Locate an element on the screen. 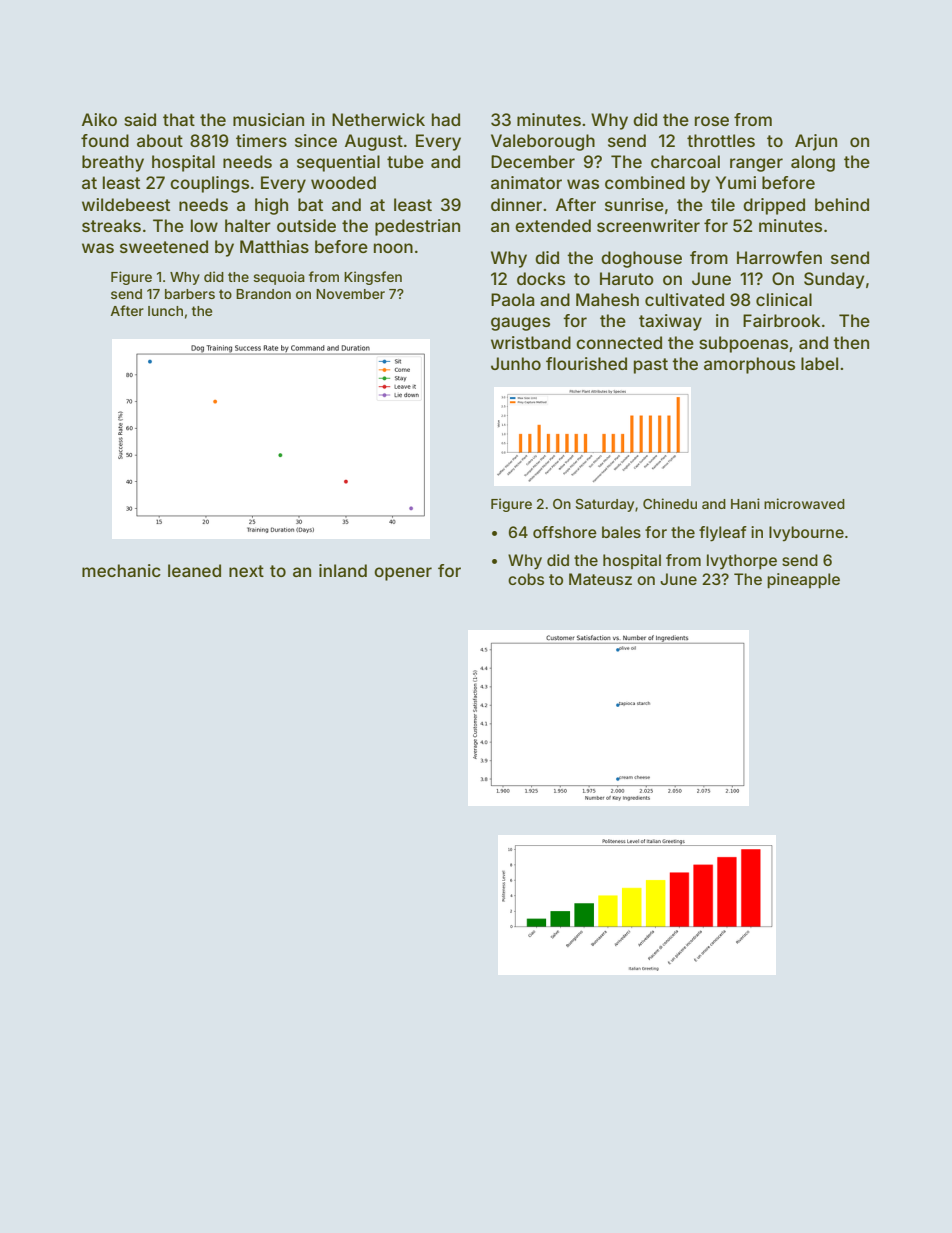  lunch is located at coordinates (165, 311).
